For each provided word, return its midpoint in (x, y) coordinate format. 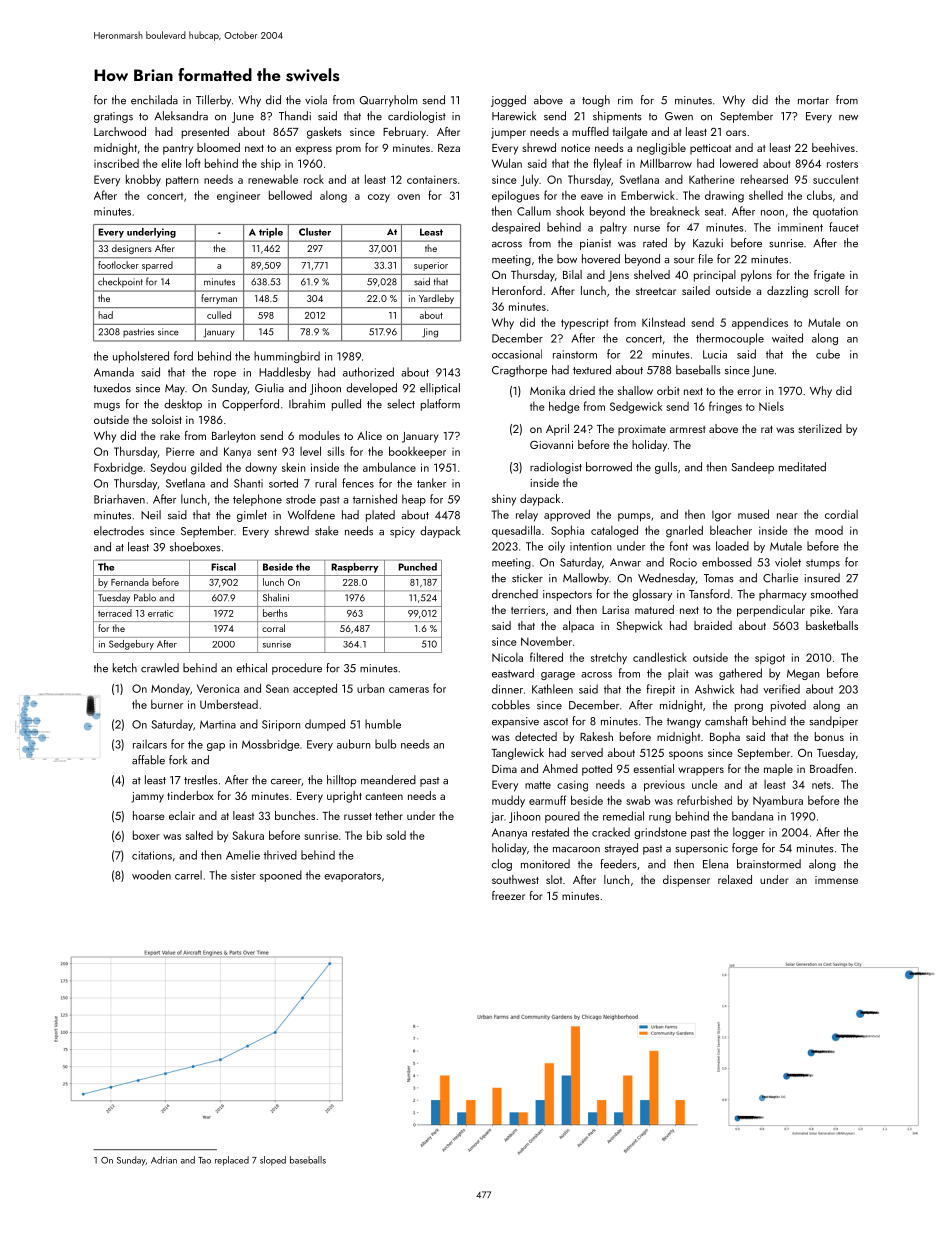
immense (836, 880)
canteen (384, 796)
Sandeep (752, 468)
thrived (280, 855)
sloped (273, 1161)
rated (655, 243)
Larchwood (120, 131)
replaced (232, 1161)
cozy (379, 198)
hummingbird (287, 357)
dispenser (686, 881)
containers (432, 179)
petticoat (710, 149)
